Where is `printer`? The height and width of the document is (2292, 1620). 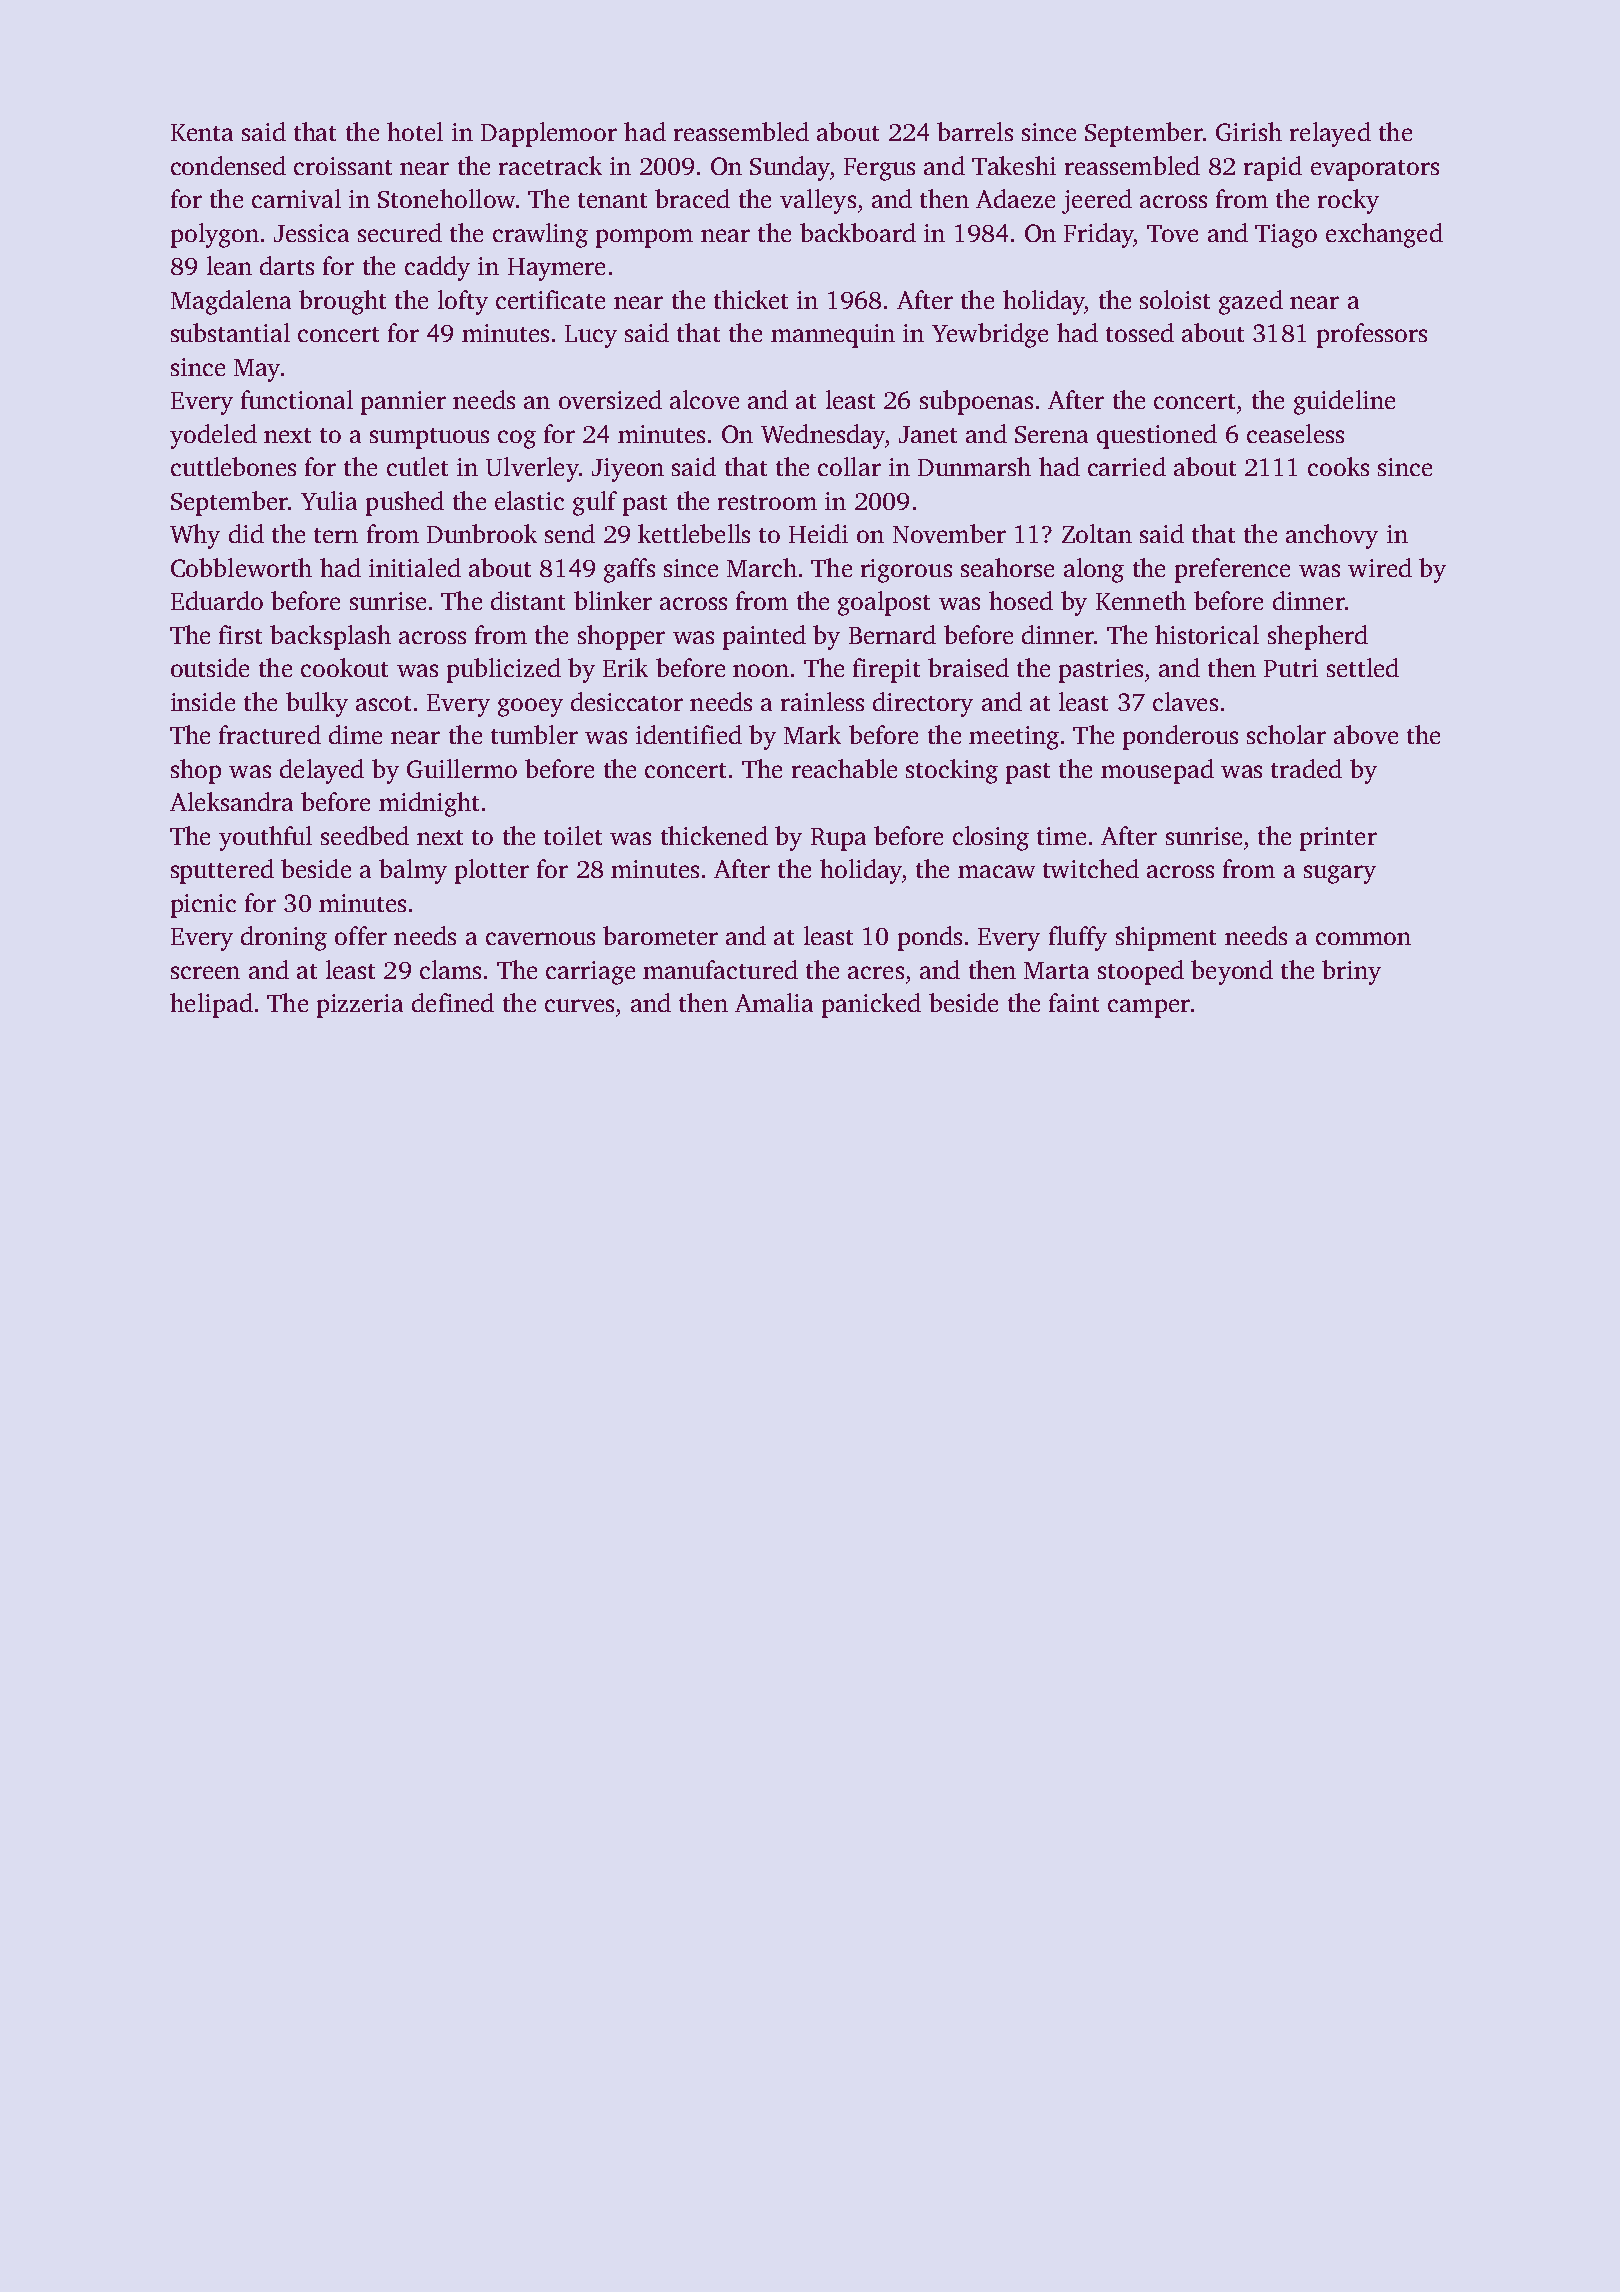
printer is located at coordinates (1338, 839).
